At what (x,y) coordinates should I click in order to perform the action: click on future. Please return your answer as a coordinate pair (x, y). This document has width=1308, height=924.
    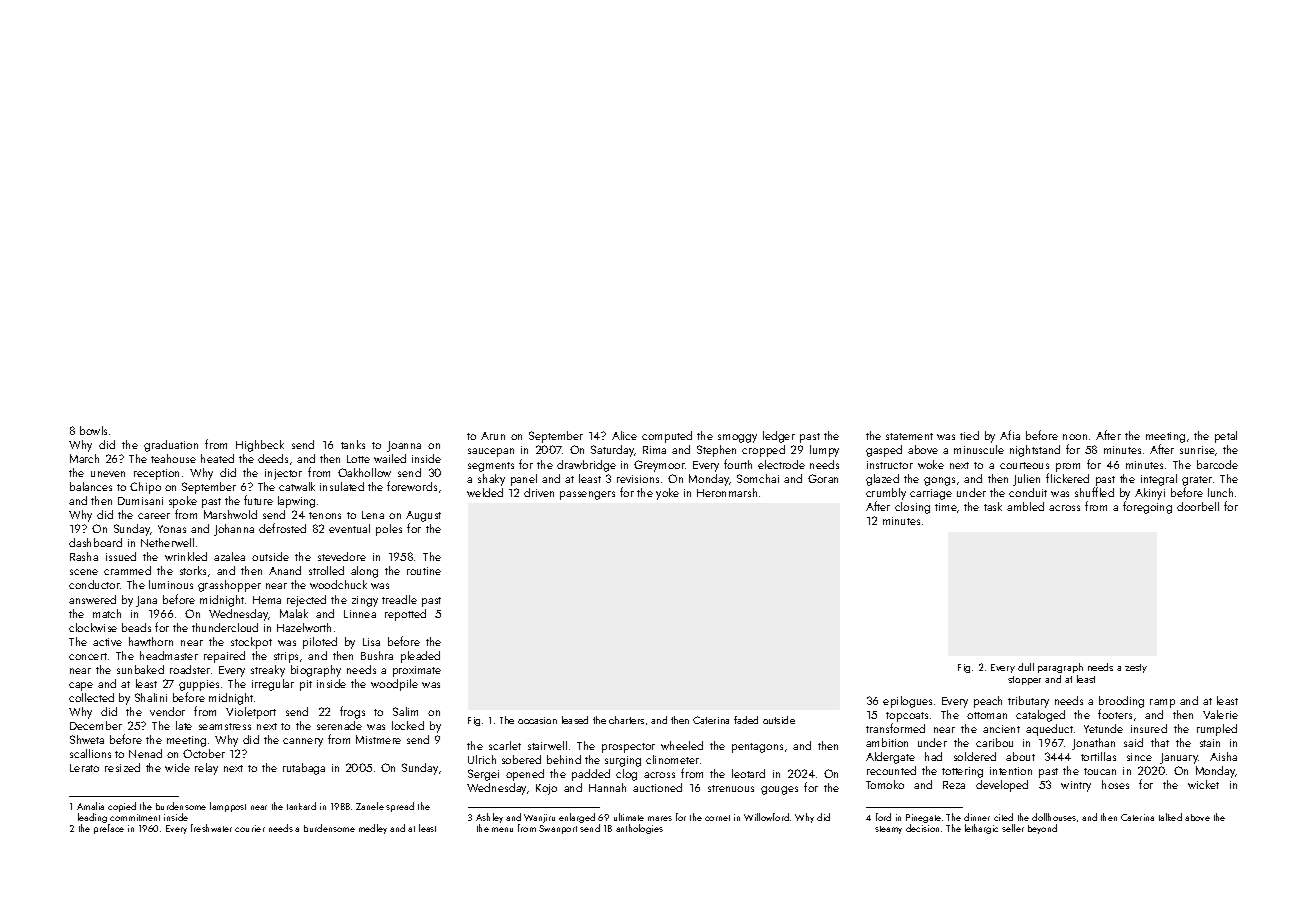
    Looking at the image, I should click on (258, 500).
